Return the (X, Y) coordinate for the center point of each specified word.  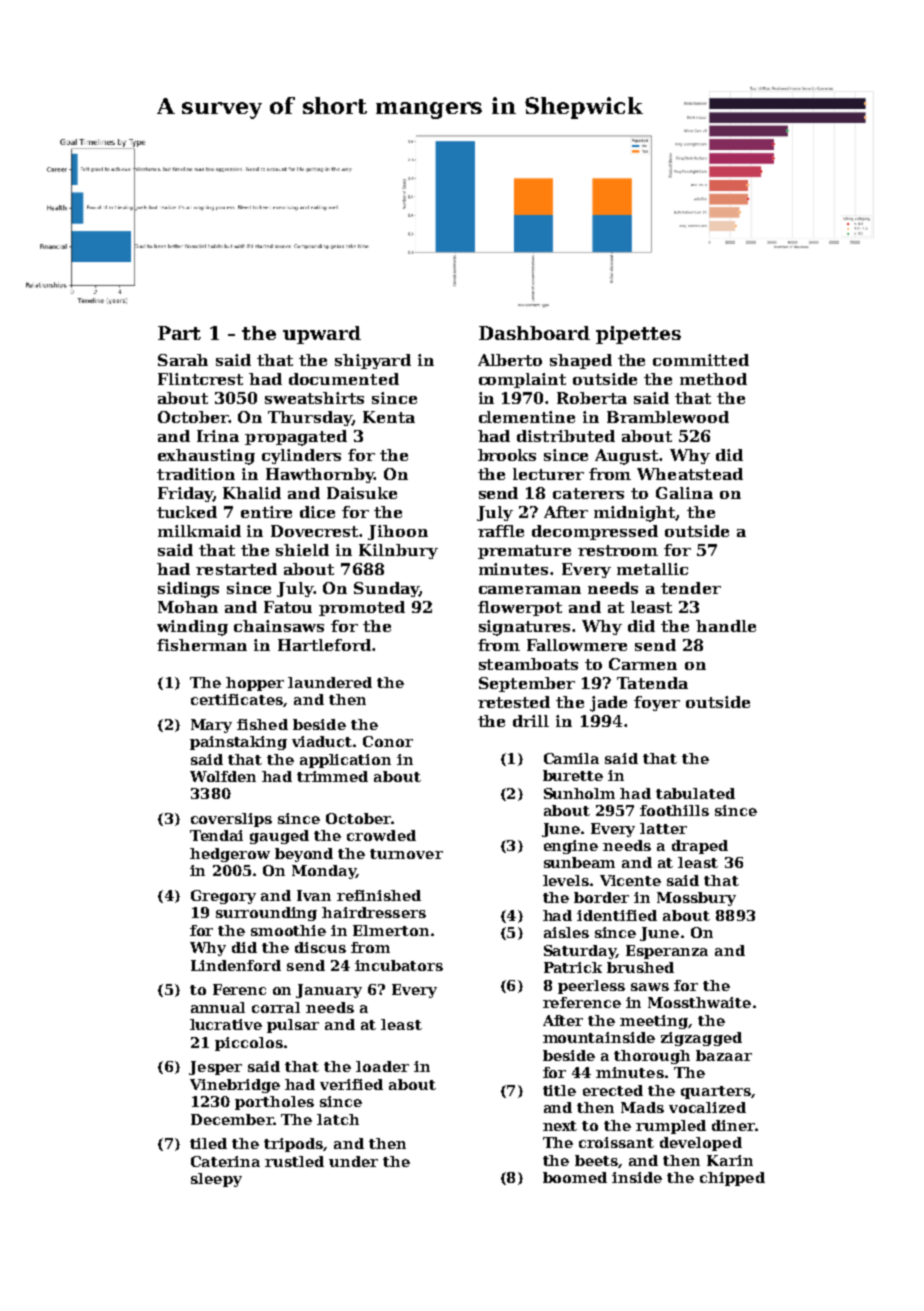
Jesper (215, 1068)
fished (262, 724)
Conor (388, 741)
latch (338, 1119)
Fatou (288, 607)
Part (179, 333)
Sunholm (579, 793)
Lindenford (236, 965)
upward (322, 335)
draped (700, 847)
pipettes (638, 335)
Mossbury (696, 899)
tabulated (695, 793)
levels (566, 880)
